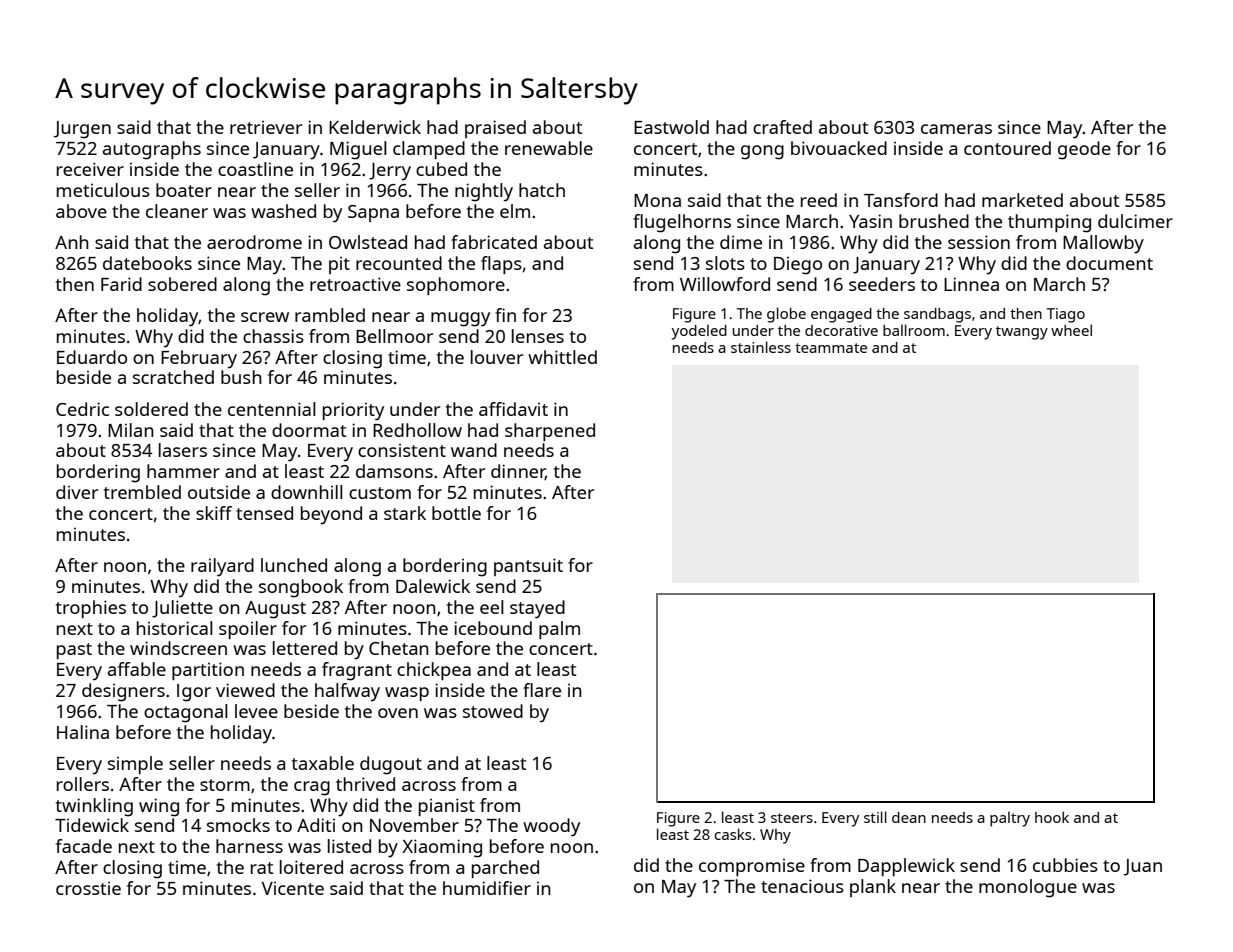 Image resolution: width=1233 pixels, height=952 pixels. Describe the element at coordinates (518, 472) in the screenshot. I see `dinner` at that location.
